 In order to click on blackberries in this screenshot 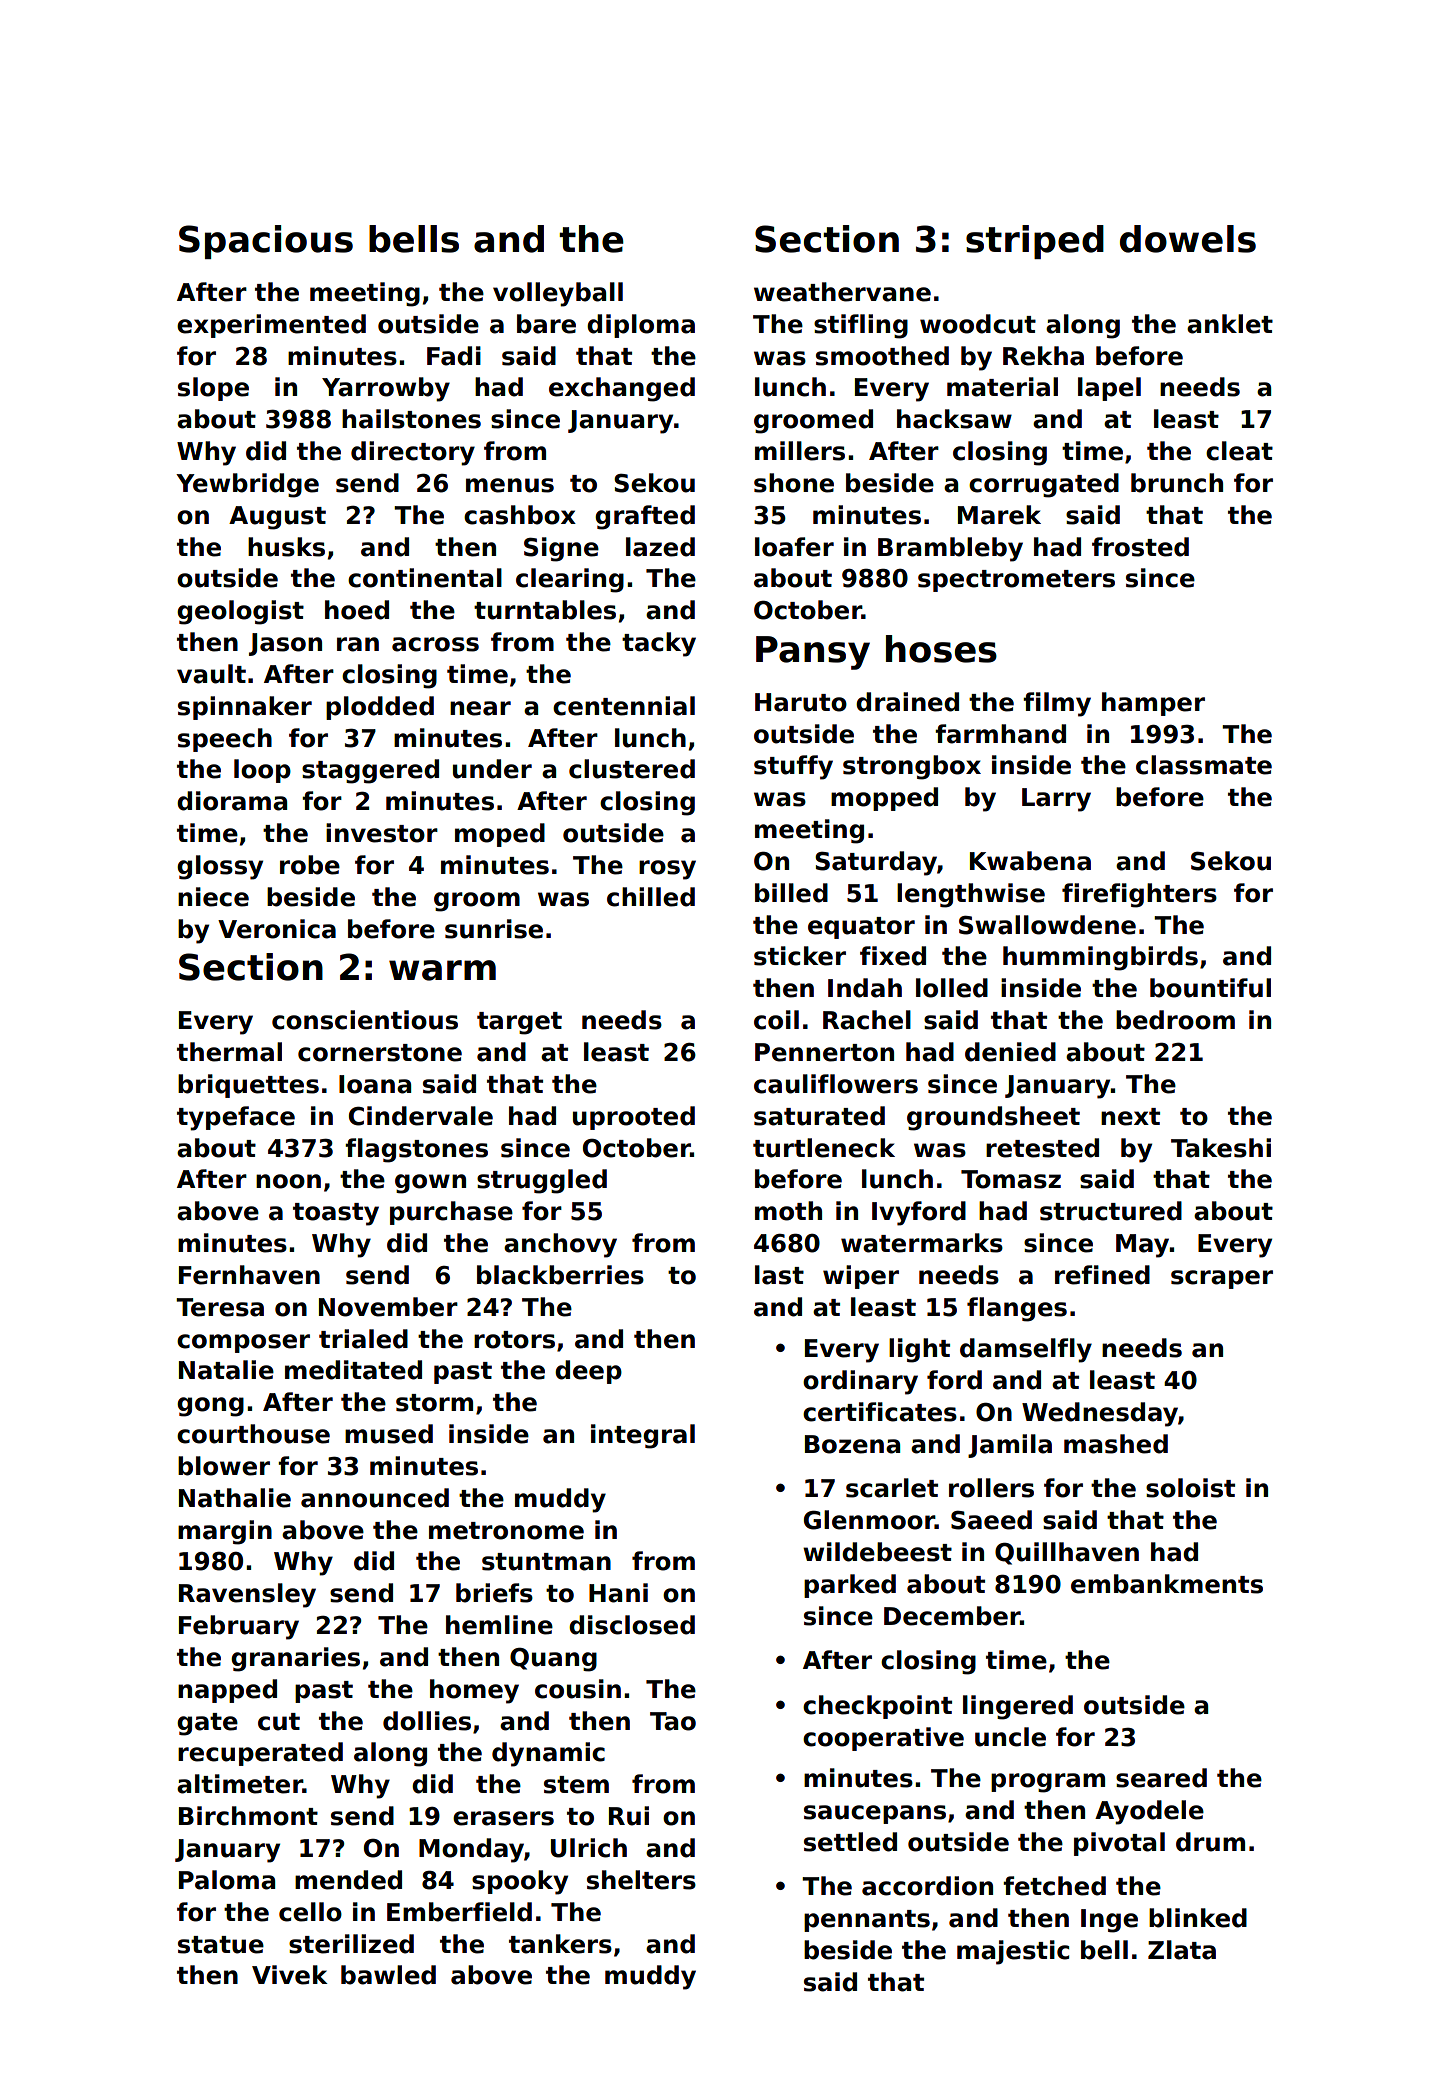, I will do `click(560, 1275)`.
